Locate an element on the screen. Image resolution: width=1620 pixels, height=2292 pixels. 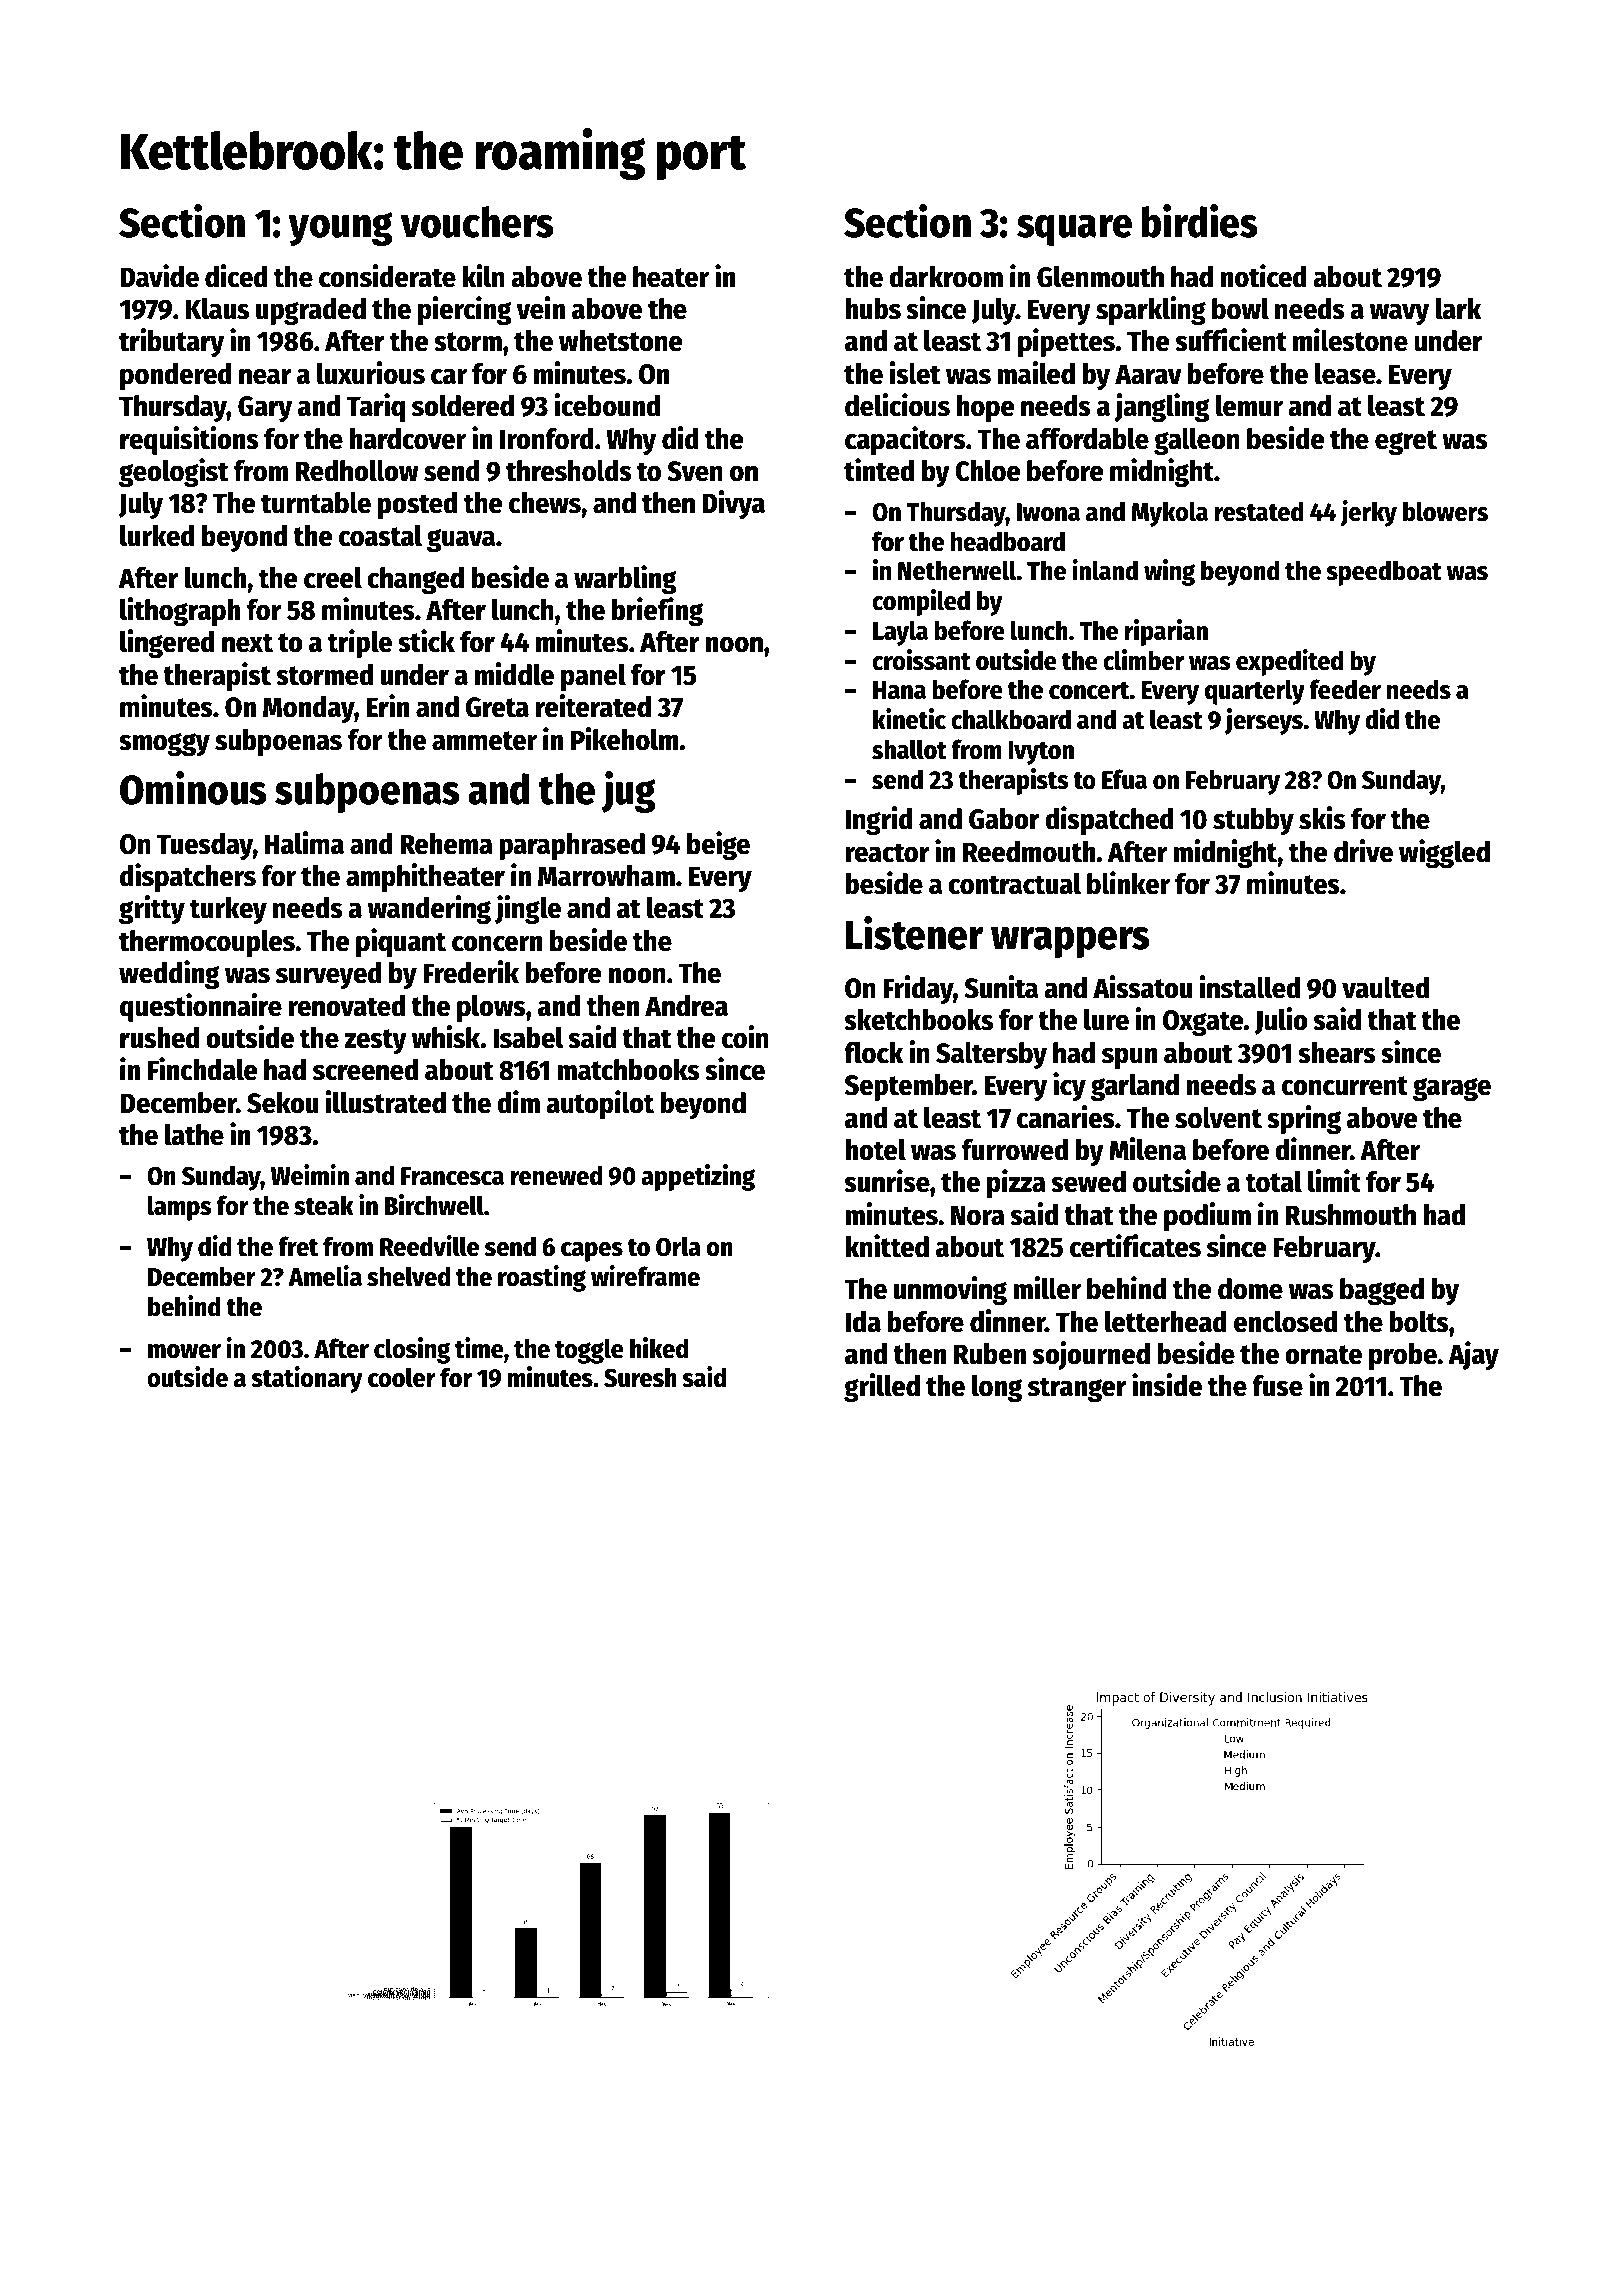
Listener is located at coordinates (914, 933).
